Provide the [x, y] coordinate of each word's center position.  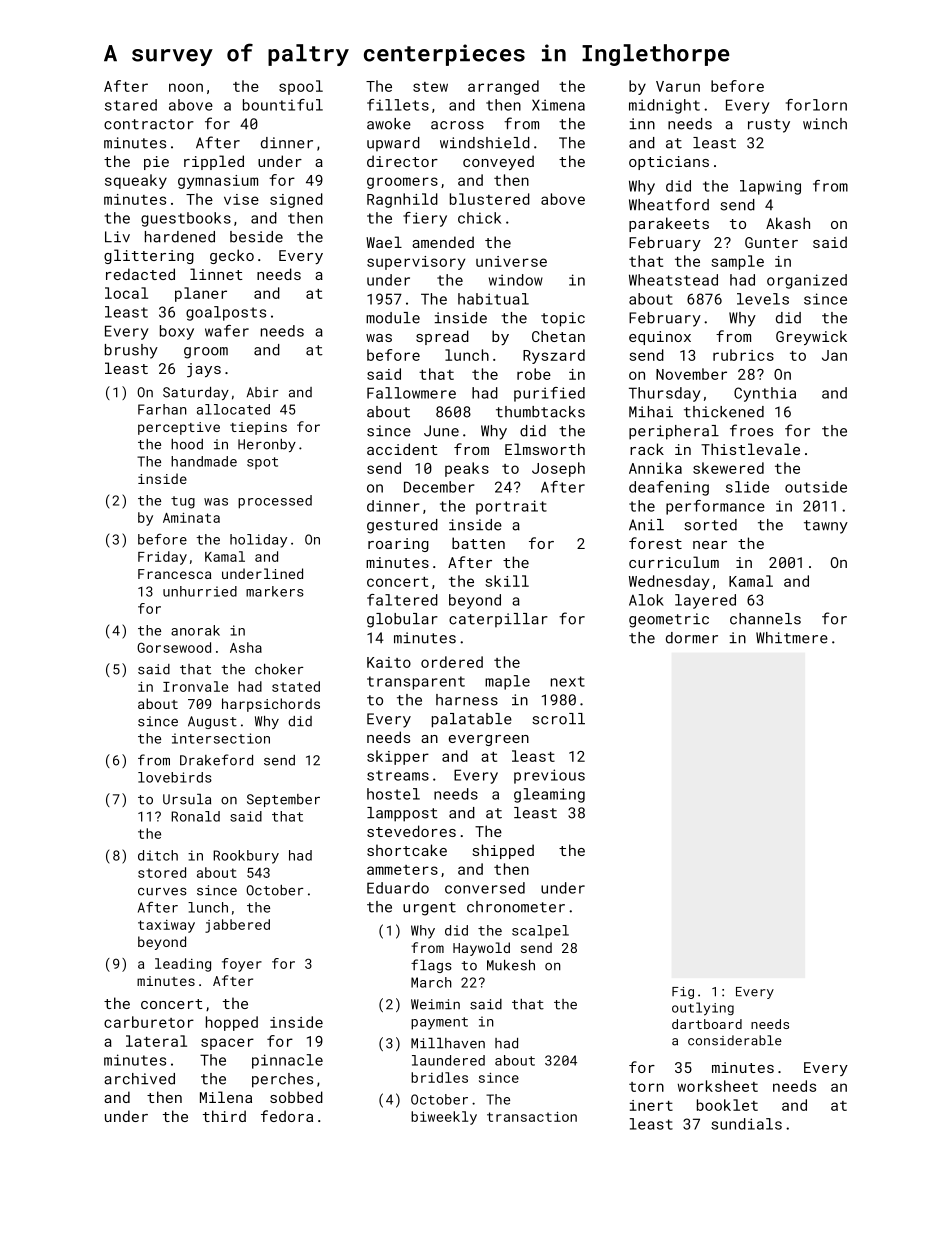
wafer [227, 331]
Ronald [195, 816]
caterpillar [498, 620]
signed [296, 200]
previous [549, 776]
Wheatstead [673, 280]
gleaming [549, 795]
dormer [692, 638]
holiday [258, 541]
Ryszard [554, 356]
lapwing [770, 187]
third [224, 1116]
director [402, 161]
